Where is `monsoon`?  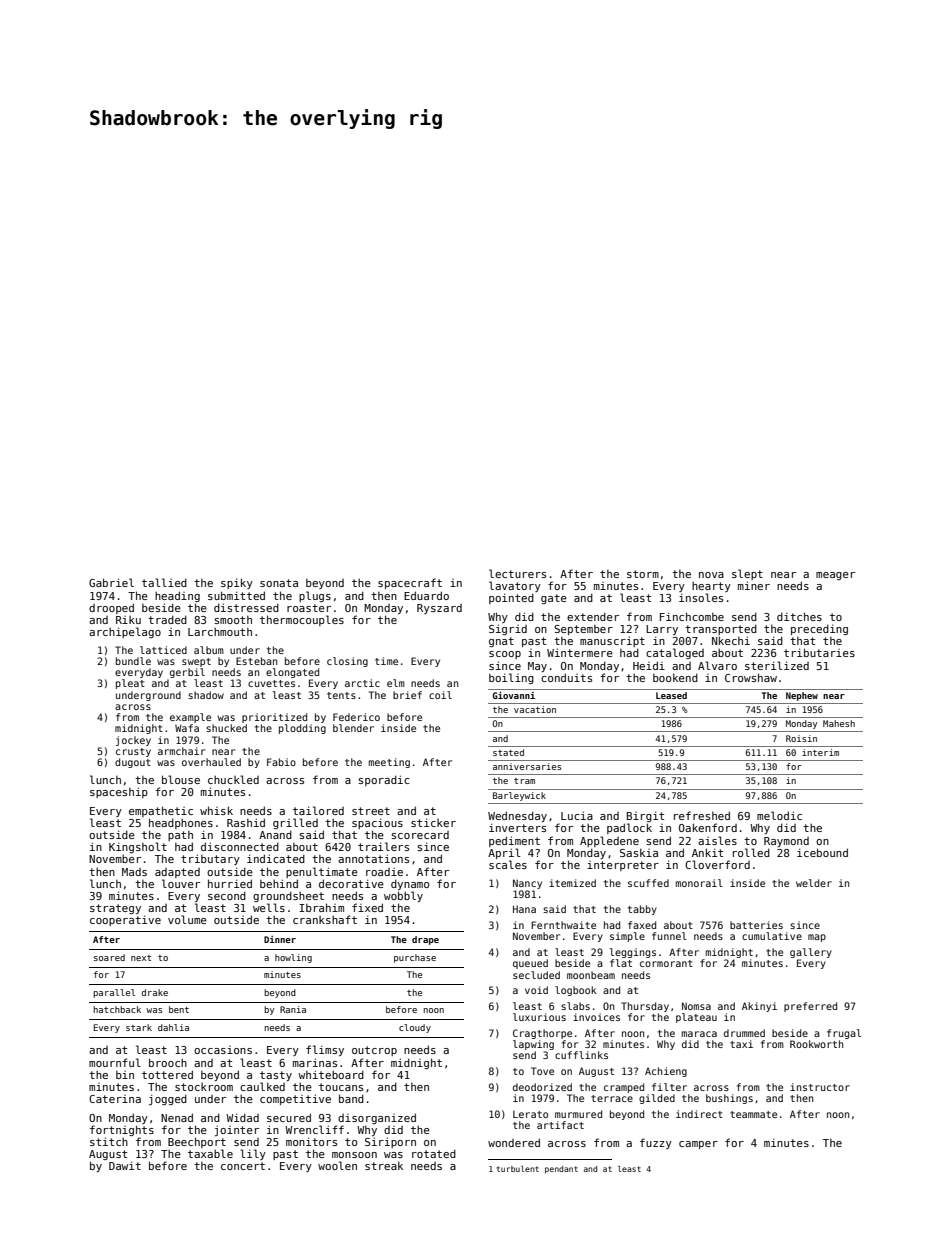
monsoon is located at coordinates (354, 1155).
